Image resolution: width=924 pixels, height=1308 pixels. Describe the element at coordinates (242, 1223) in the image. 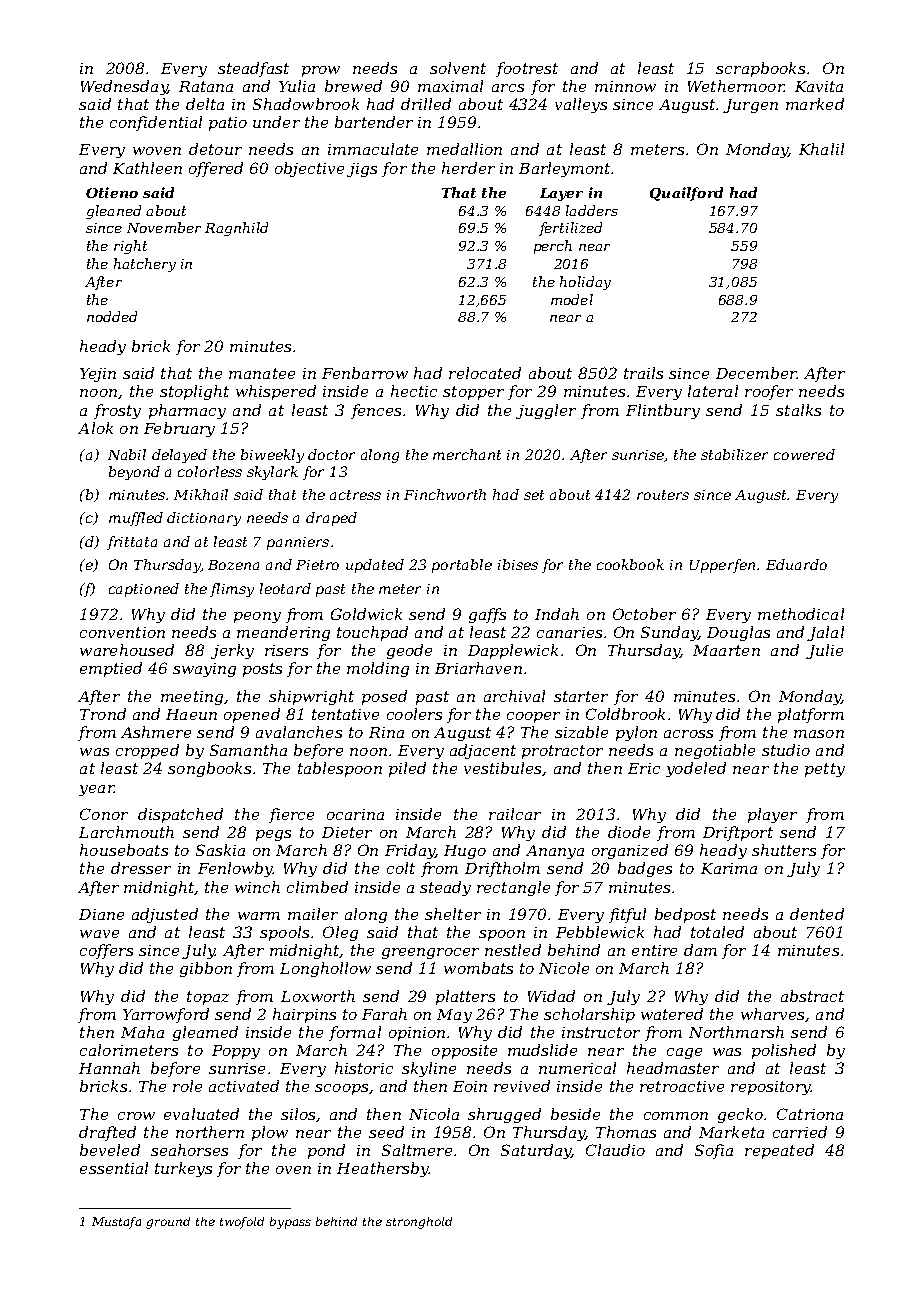

I see `twofold` at that location.
